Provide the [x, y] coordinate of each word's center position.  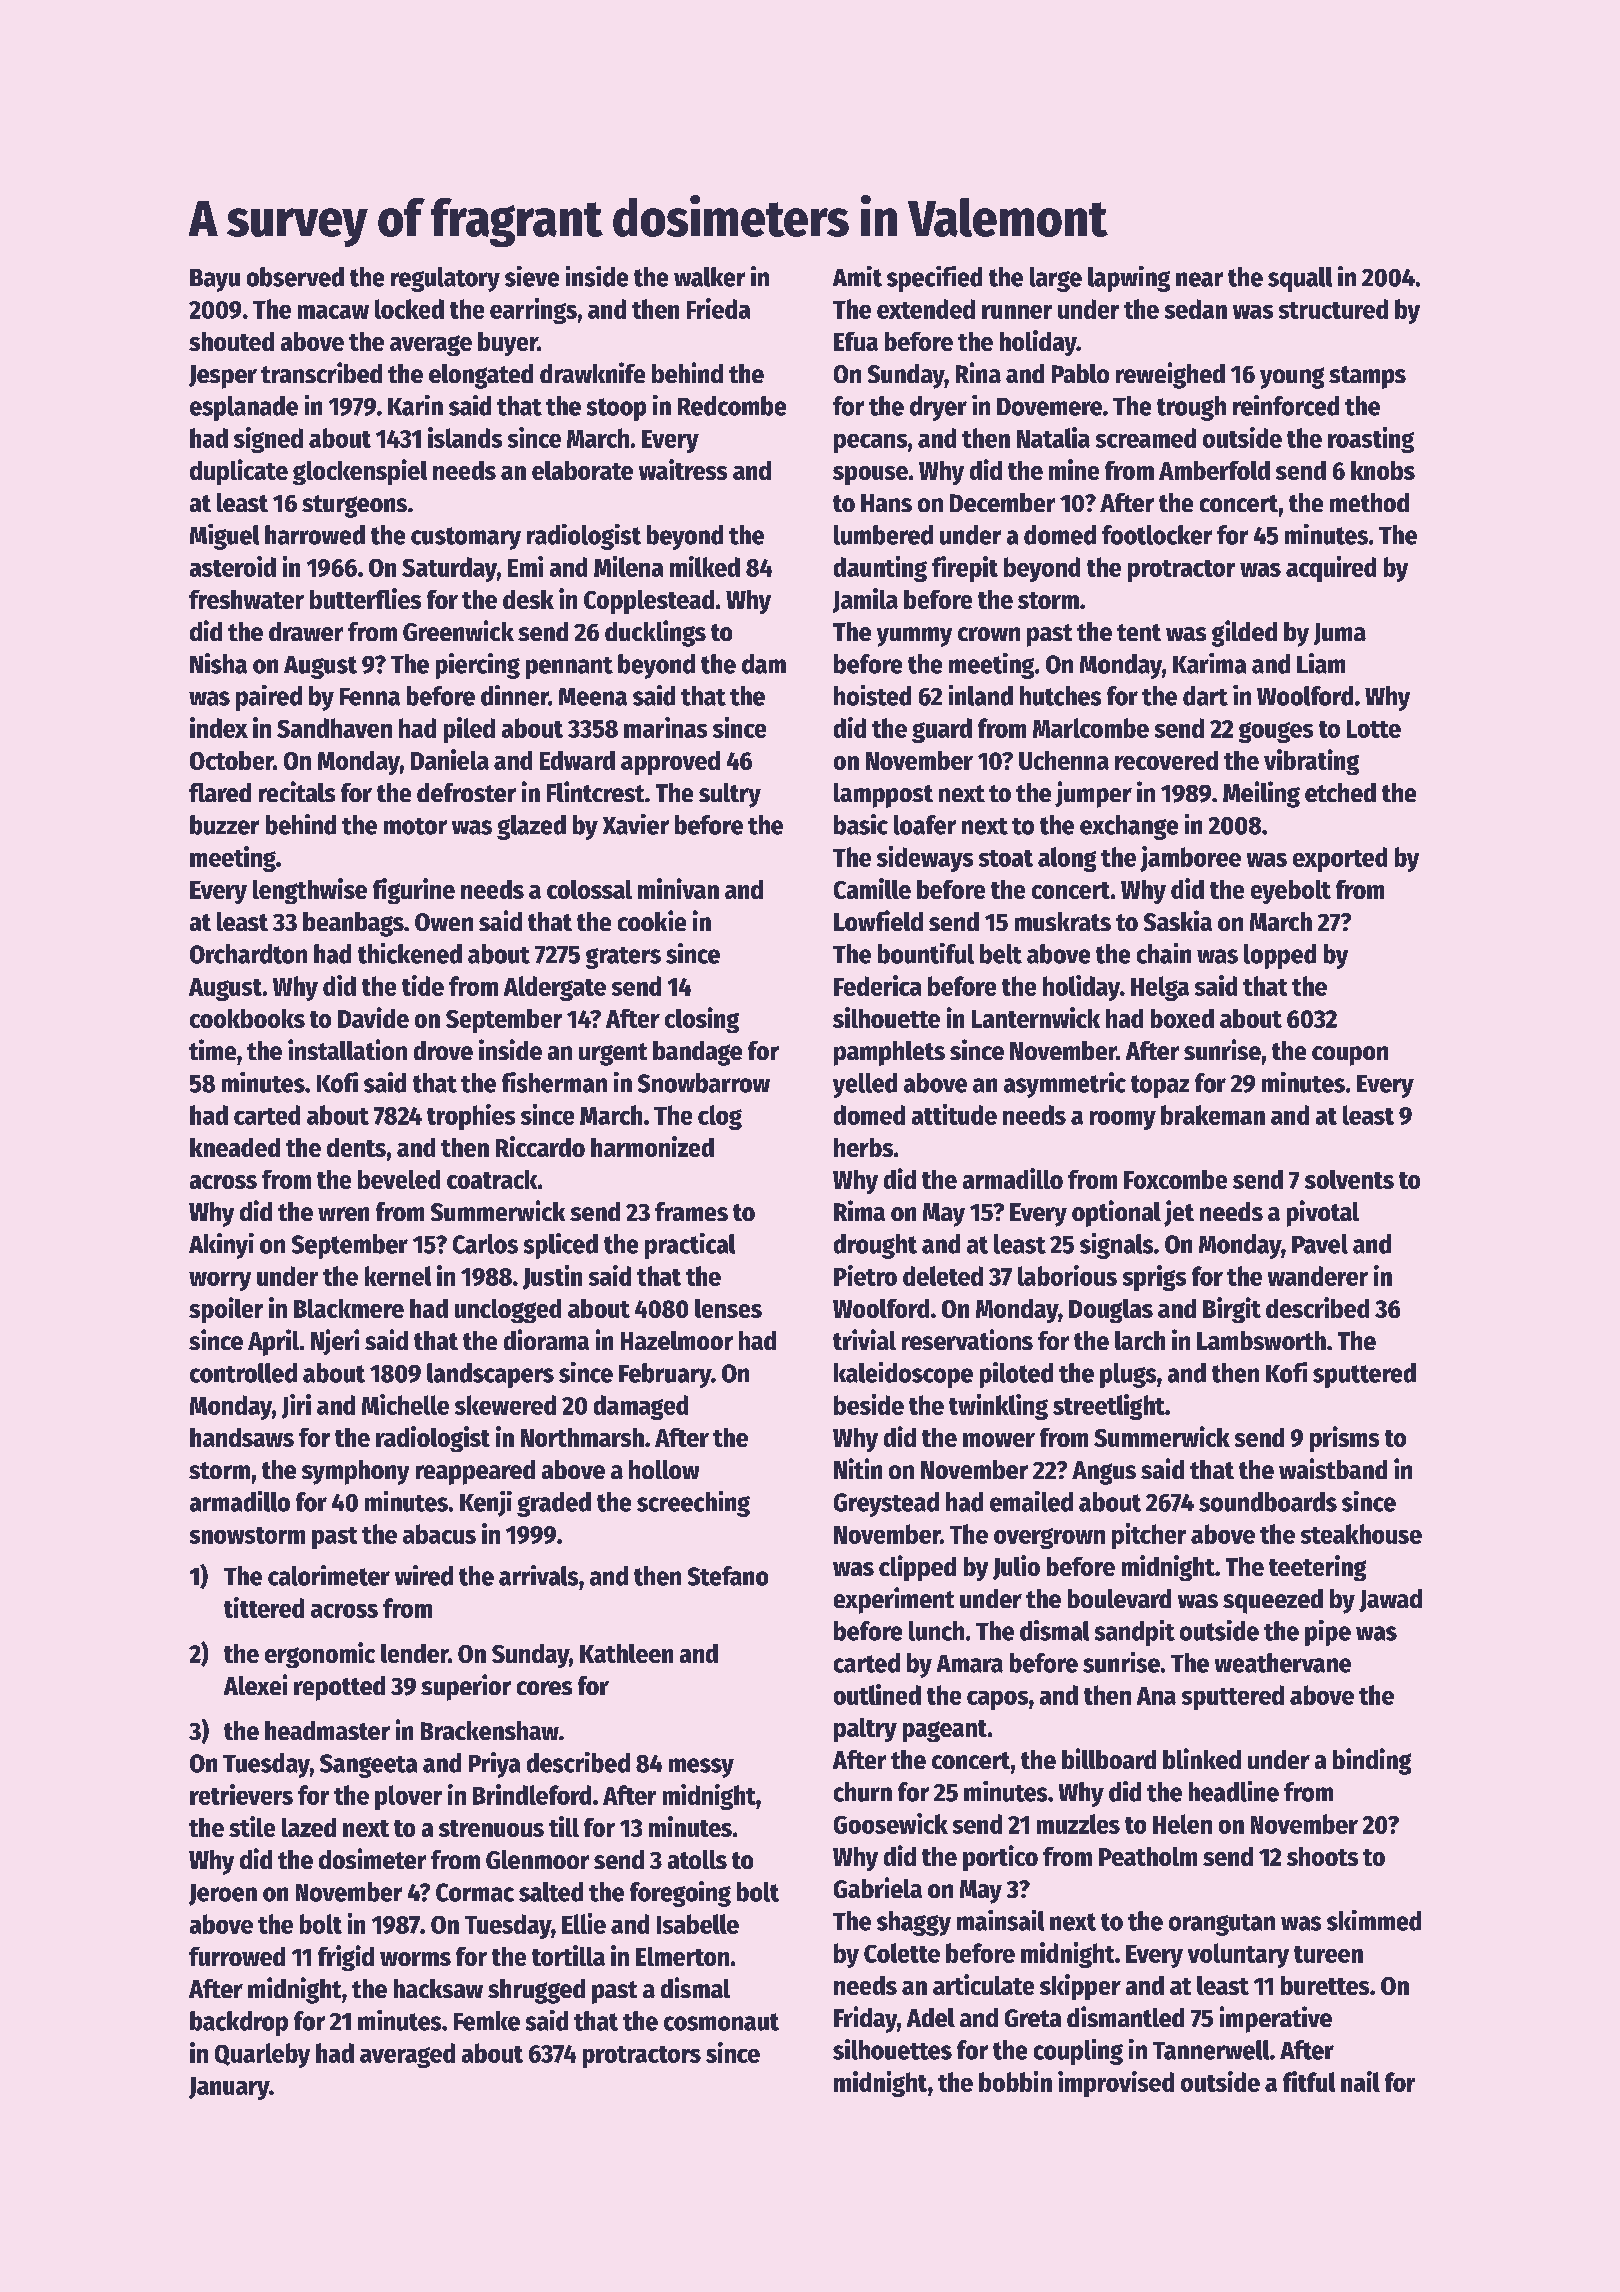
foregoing [680, 1894]
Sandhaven [334, 728]
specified [934, 279]
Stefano [728, 1576]
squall [1300, 279]
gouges [1276, 732]
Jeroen [223, 1895]
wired [424, 1575]
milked [705, 566]
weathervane [1283, 1663]
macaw [333, 312]
